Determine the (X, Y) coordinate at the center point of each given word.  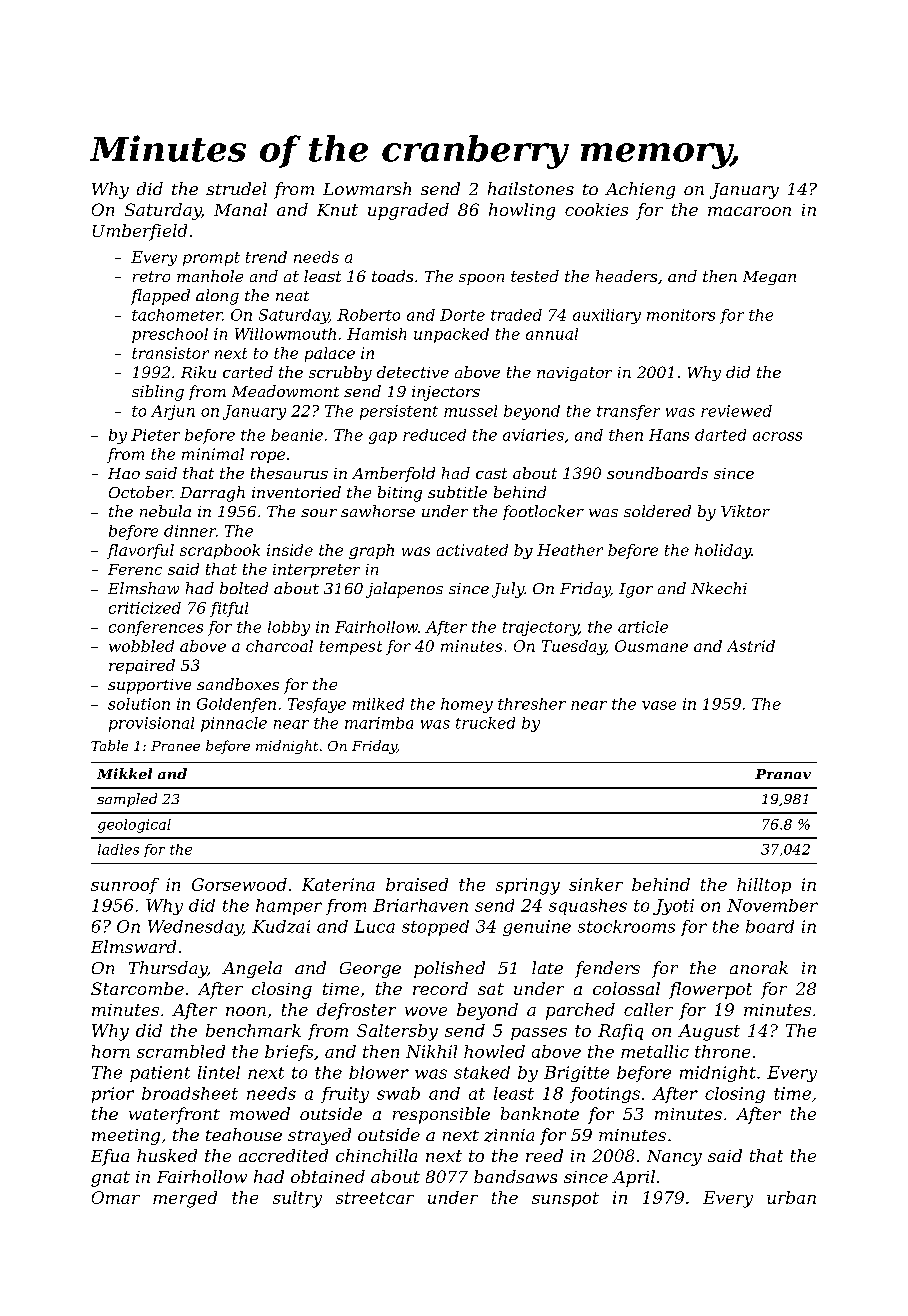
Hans (669, 435)
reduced (434, 435)
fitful (229, 609)
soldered (657, 511)
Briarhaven (420, 905)
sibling (158, 393)
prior (113, 1095)
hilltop (764, 886)
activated (472, 550)
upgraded (408, 211)
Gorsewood (239, 884)
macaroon (749, 211)
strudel (236, 188)
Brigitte (576, 1074)
